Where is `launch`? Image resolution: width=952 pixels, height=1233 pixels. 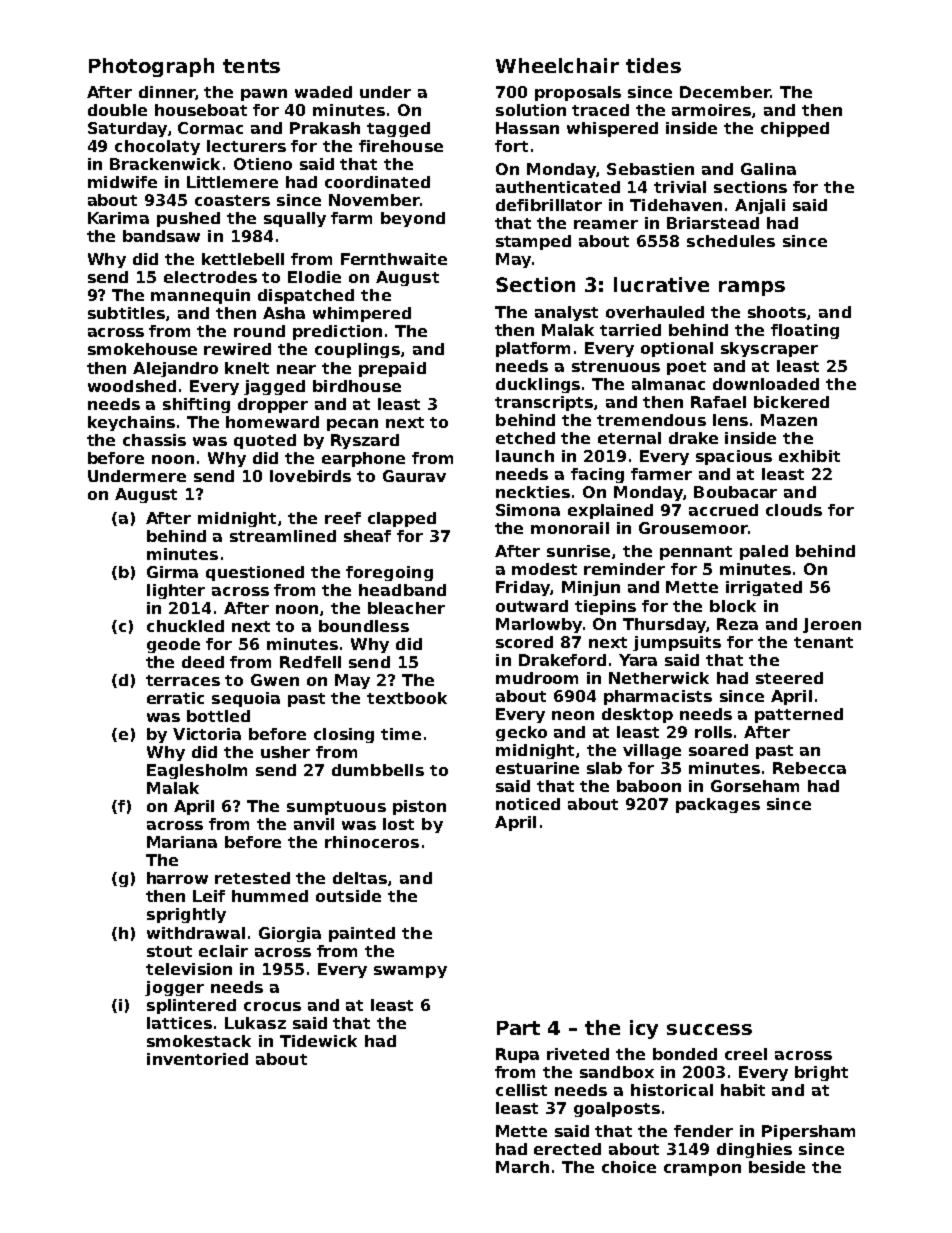 launch is located at coordinates (525, 456).
